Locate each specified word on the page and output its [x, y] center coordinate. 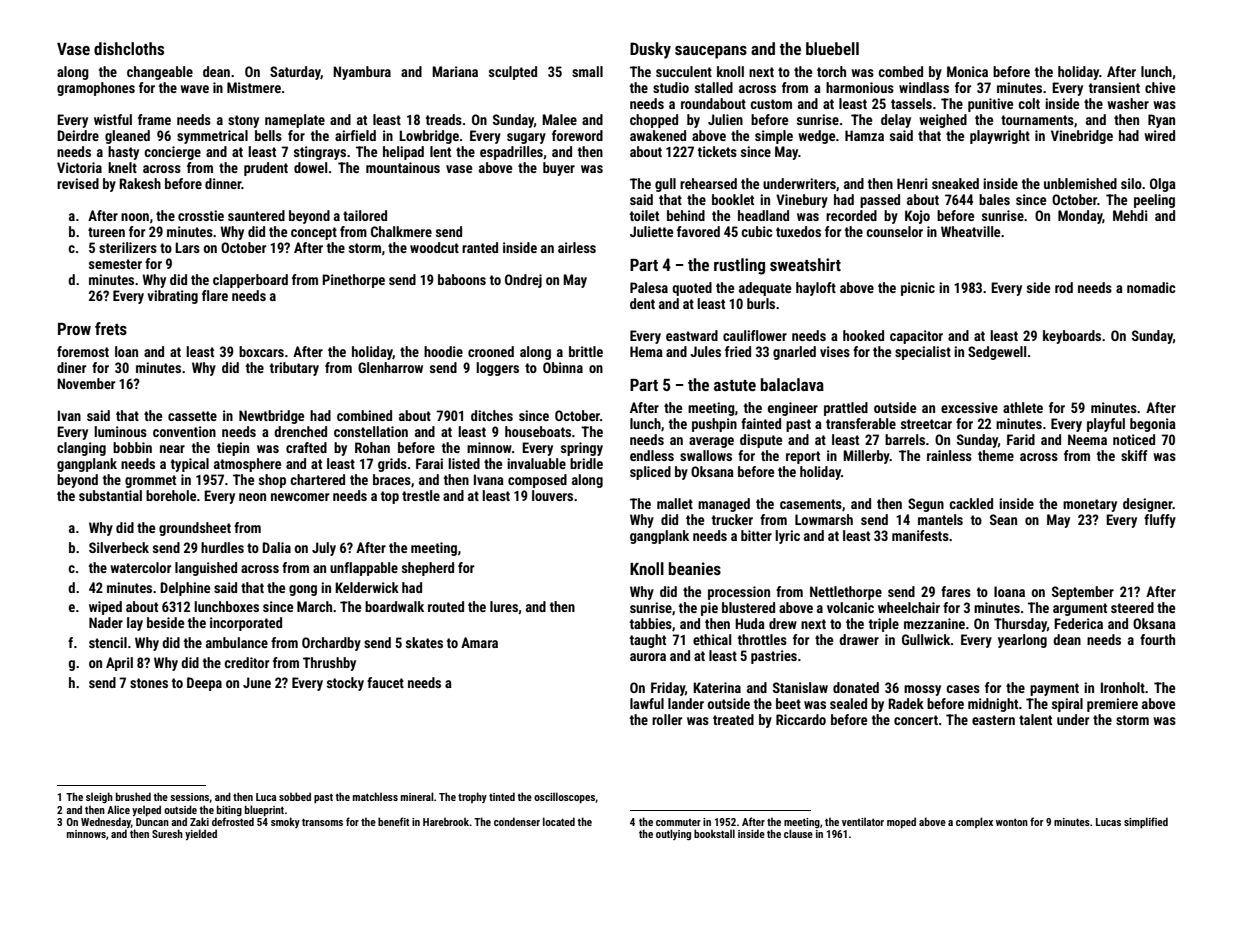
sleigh [99, 797]
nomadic [1151, 287]
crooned [491, 351]
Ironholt [1123, 687]
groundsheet [195, 529]
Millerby [866, 457]
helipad [403, 153]
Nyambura [362, 73]
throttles [762, 639]
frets [111, 328]
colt [1029, 103]
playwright [1000, 137]
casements [811, 504]
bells [268, 135]
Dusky [650, 50]
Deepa [204, 684]
